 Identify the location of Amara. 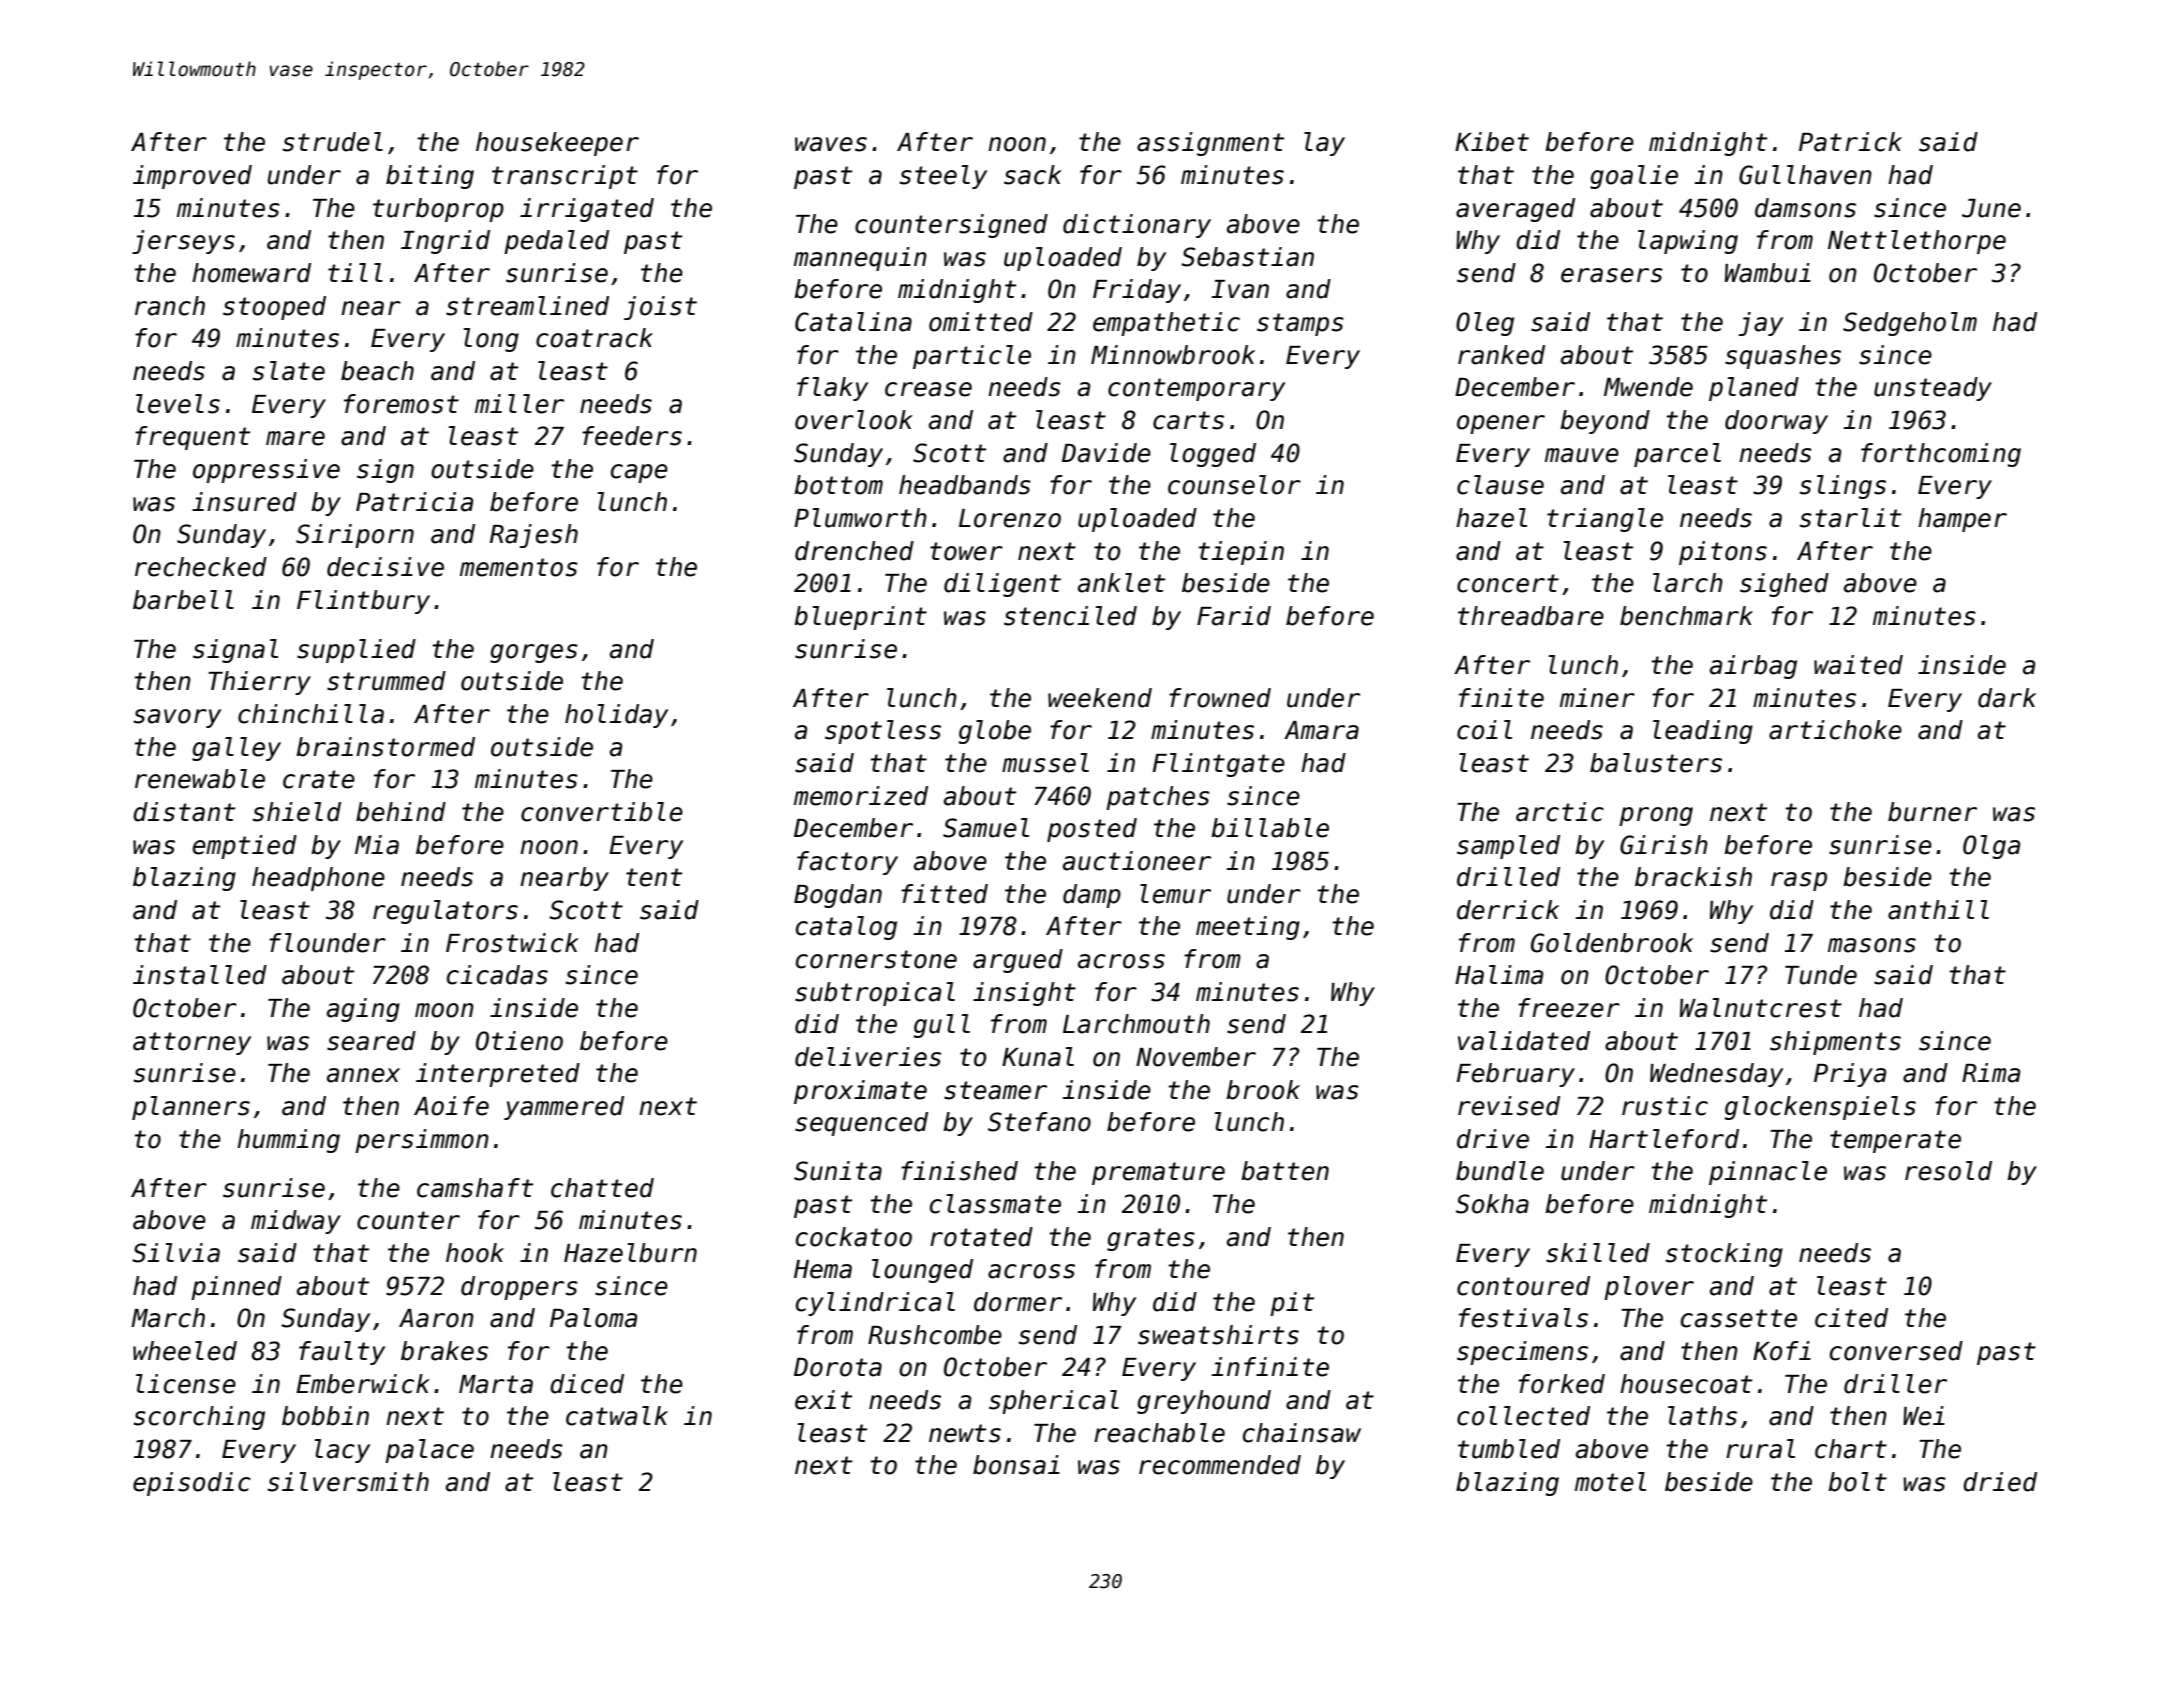
(1321, 730).
